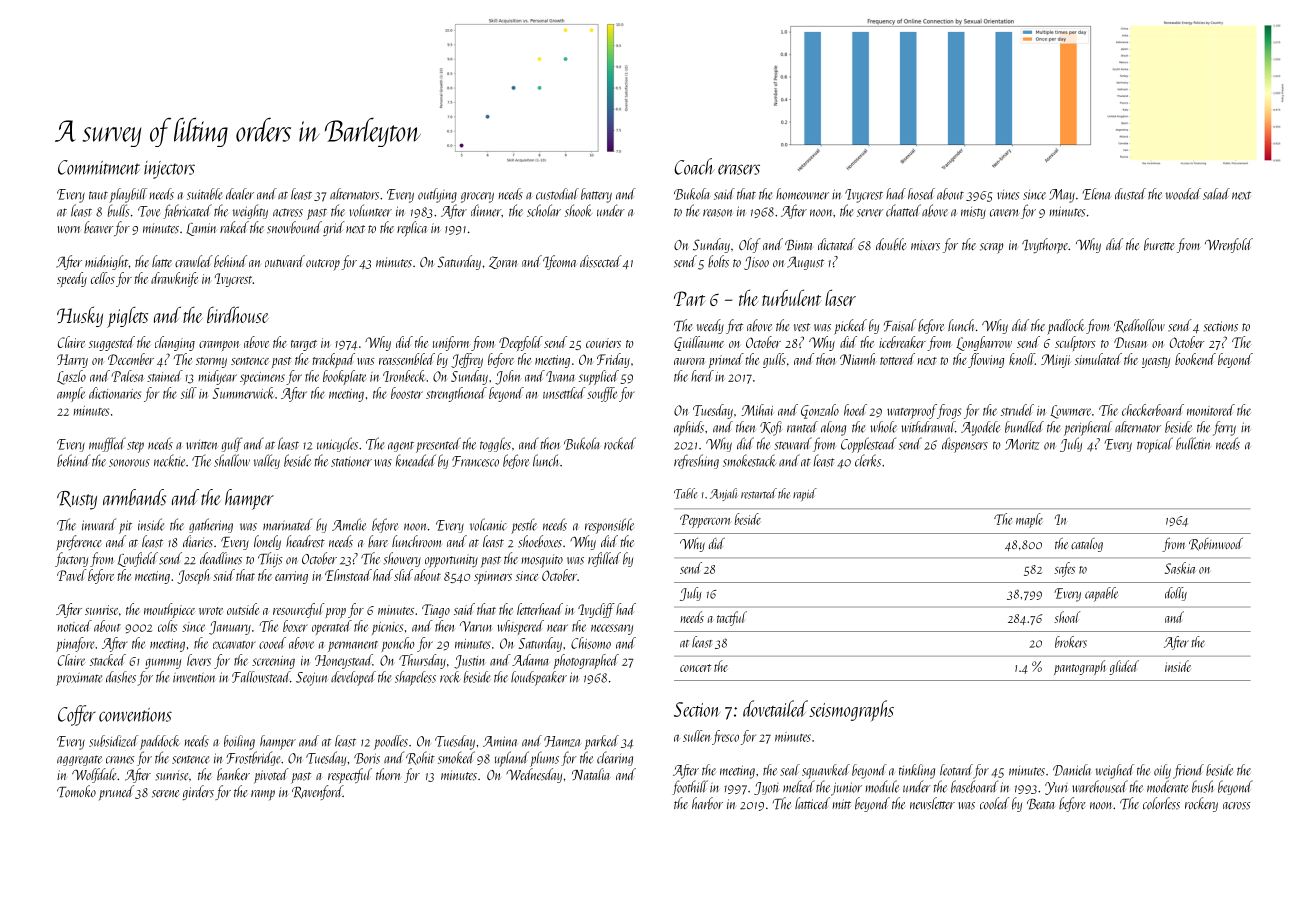 The height and width of the screenshot is (924, 1308). What do you see at coordinates (80, 316) in the screenshot?
I see `Husky` at bounding box center [80, 316].
